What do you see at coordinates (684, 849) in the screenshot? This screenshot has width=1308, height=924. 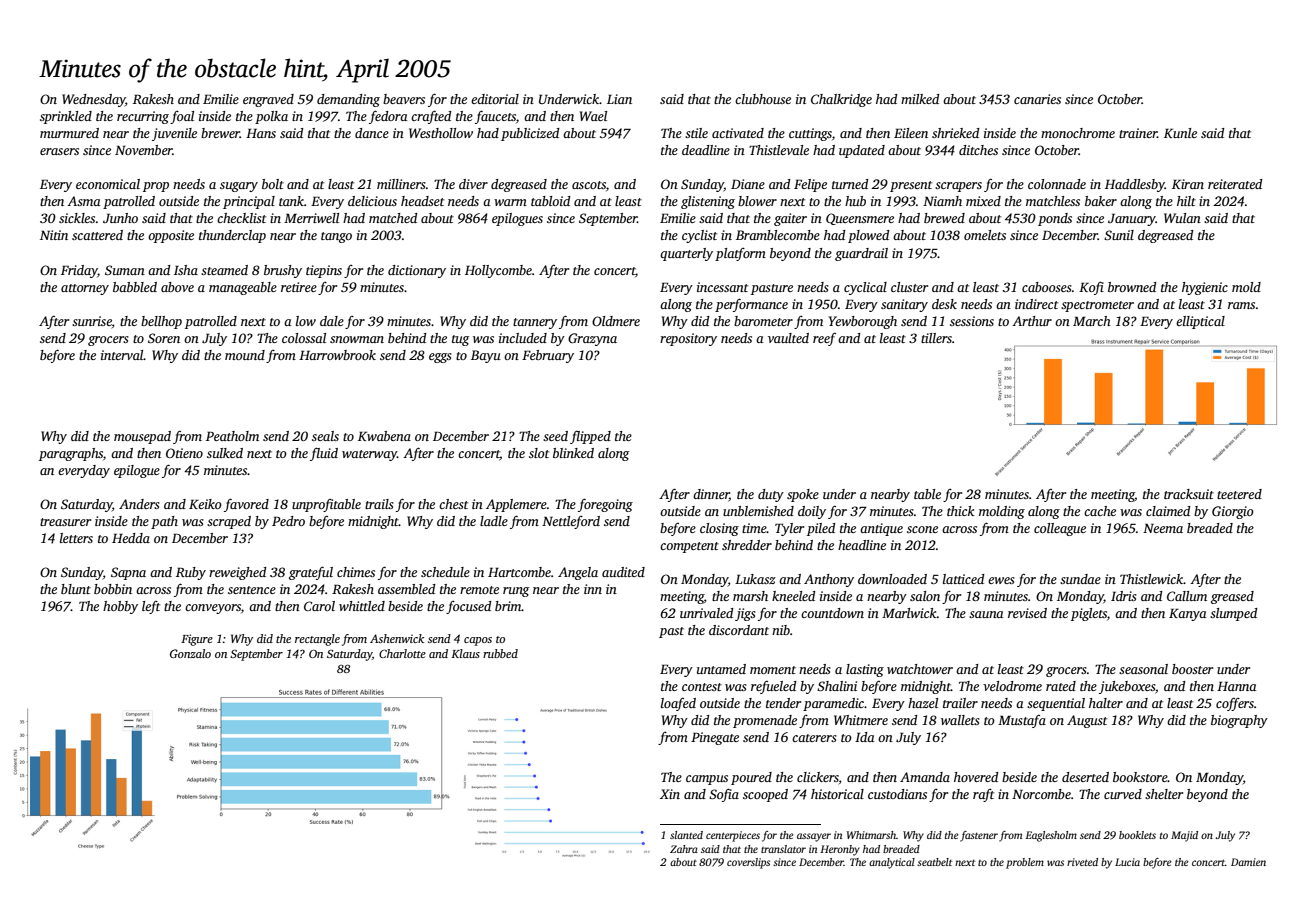 I see `Zahra` at bounding box center [684, 849].
